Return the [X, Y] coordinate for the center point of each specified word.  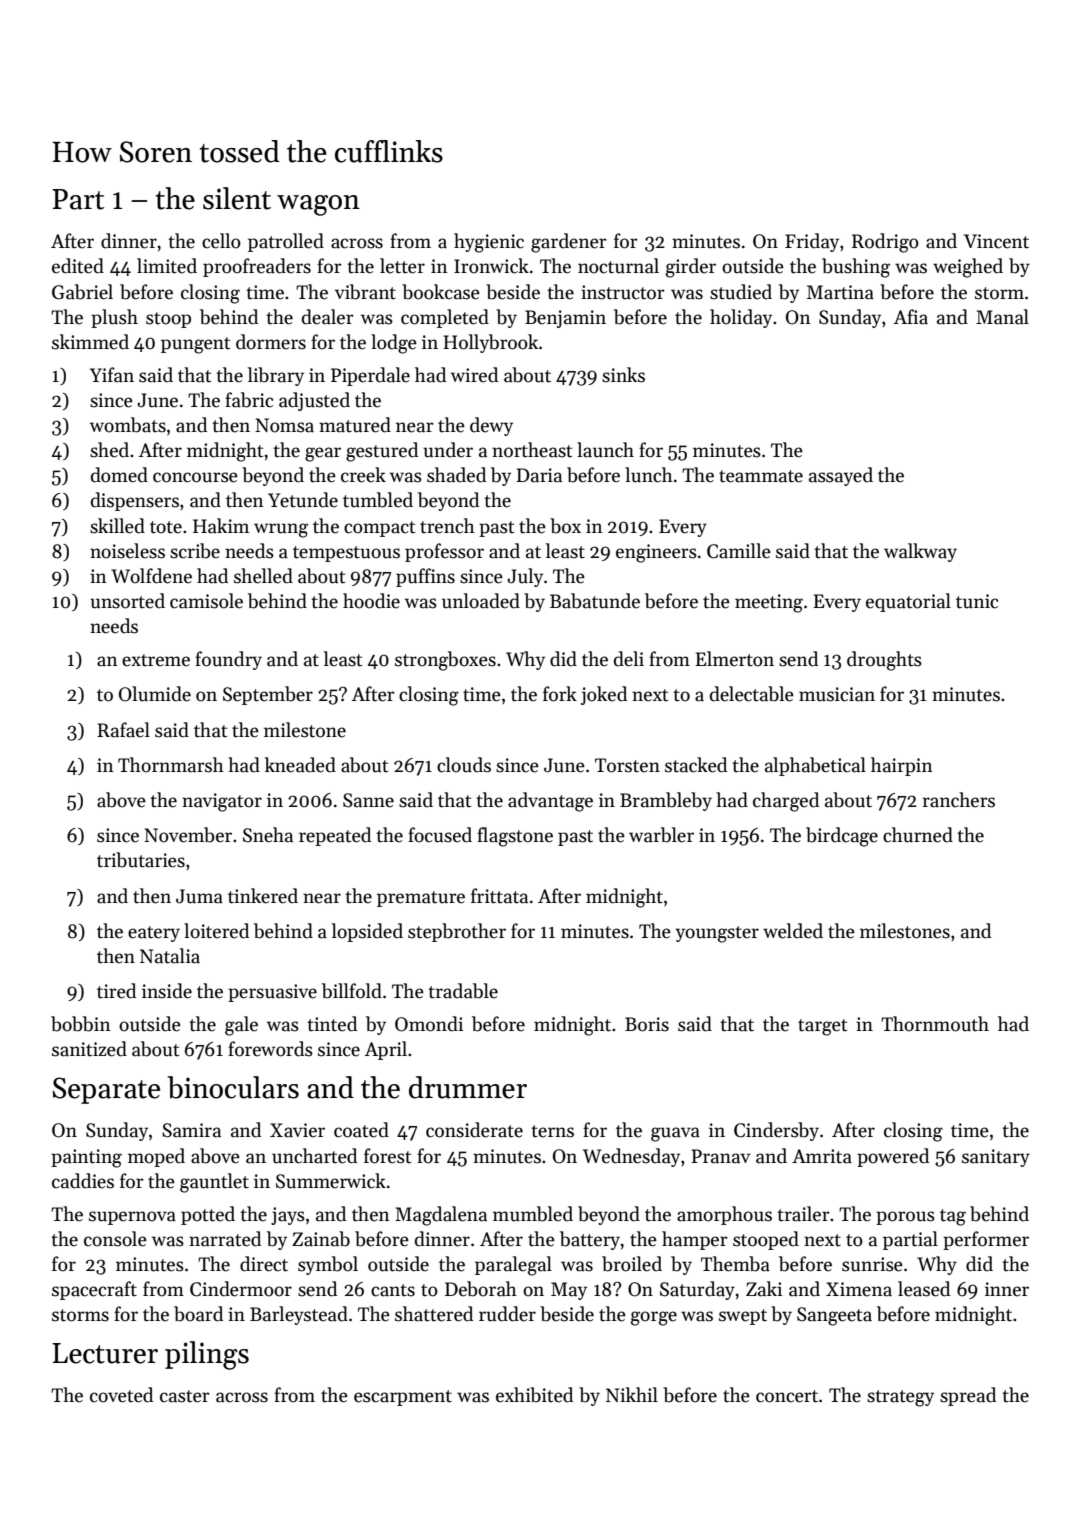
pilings [207, 1355]
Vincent [996, 241]
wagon [318, 205]
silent [237, 198]
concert [787, 1396]
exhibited [534, 1395]
